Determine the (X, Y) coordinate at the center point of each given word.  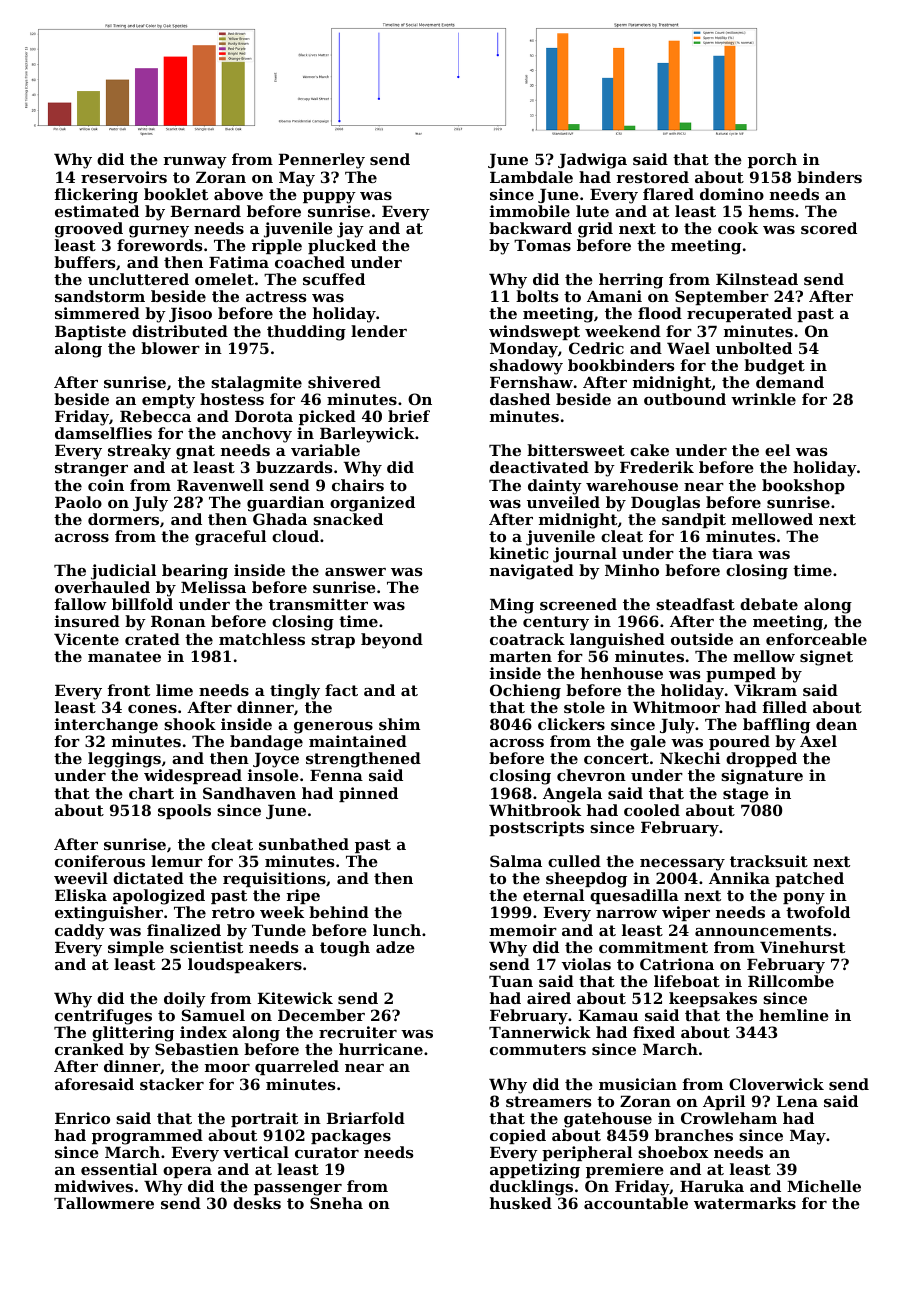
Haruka (712, 1186)
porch (772, 160)
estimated (97, 211)
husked (521, 1203)
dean (836, 724)
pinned (368, 794)
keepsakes (713, 999)
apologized (159, 897)
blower (170, 348)
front (129, 690)
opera (187, 1172)
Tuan (511, 981)
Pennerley (321, 161)
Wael (688, 348)
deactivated (539, 467)
